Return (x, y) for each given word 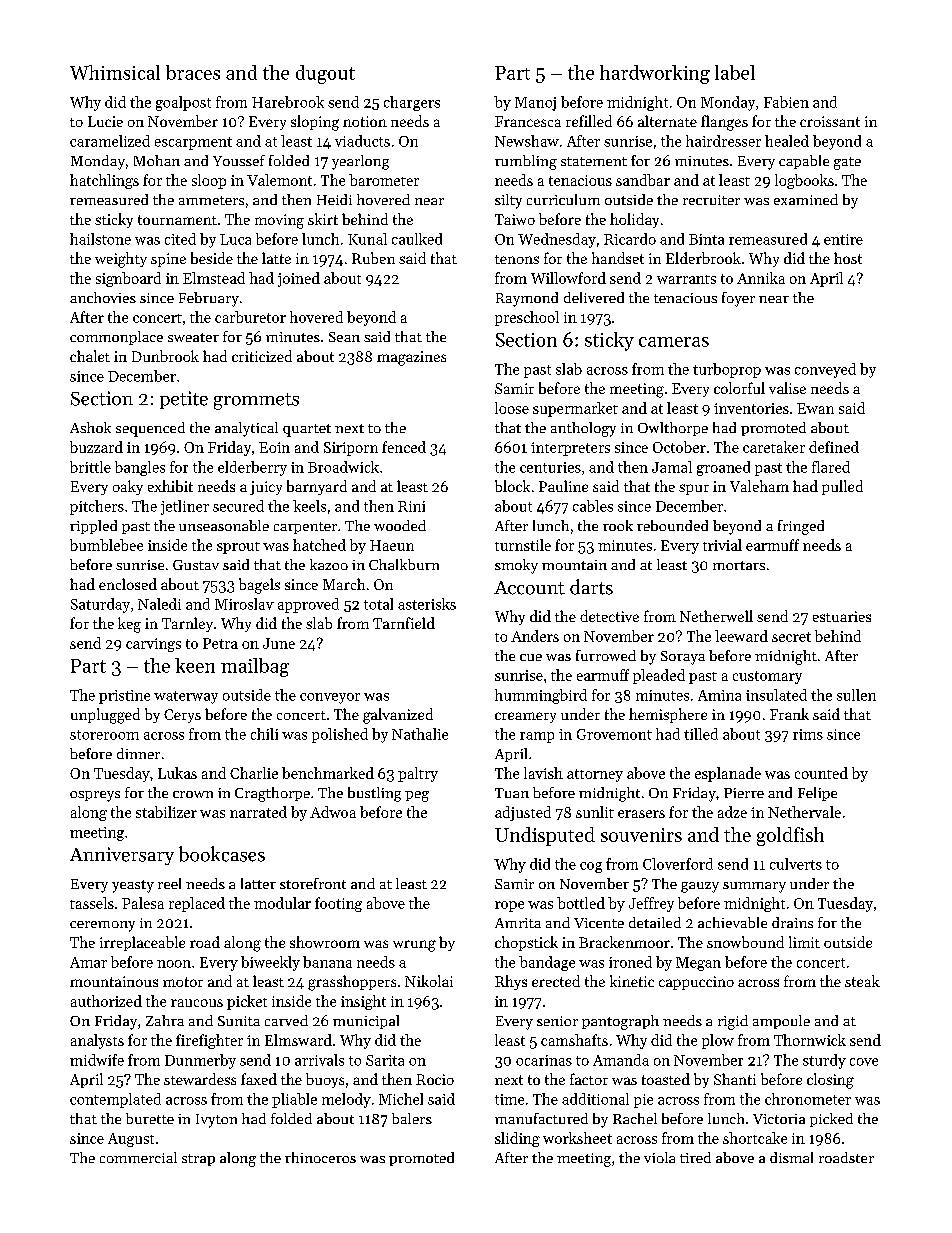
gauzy (700, 887)
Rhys (511, 982)
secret (791, 637)
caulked (417, 239)
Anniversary (122, 856)
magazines (411, 358)
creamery (525, 717)
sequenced (150, 429)
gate (847, 163)
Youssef (239, 160)
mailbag (255, 667)
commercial (138, 1157)
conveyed (825, 370)
